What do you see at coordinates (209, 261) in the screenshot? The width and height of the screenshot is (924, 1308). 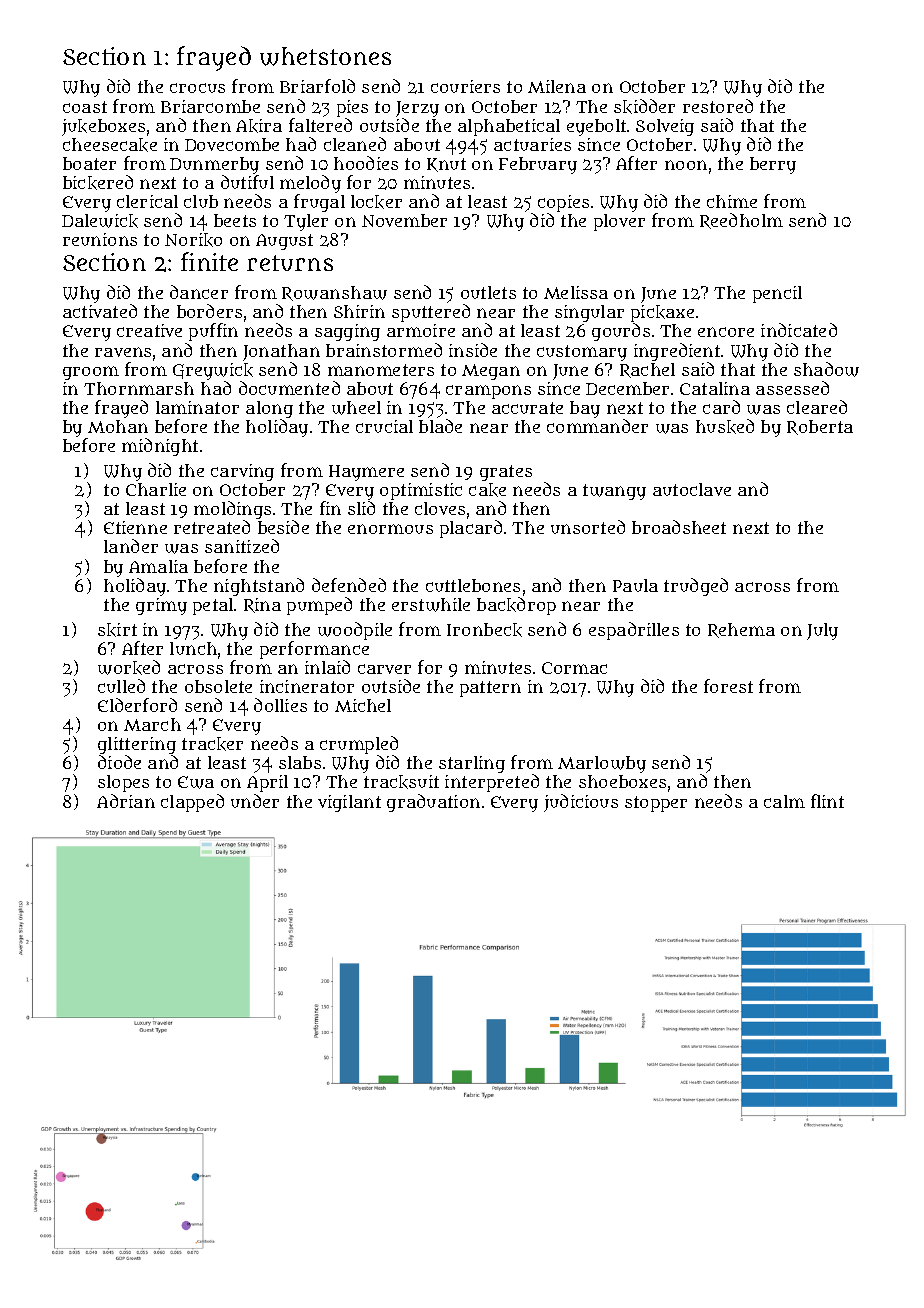 I see `finite` at bounding box center [209, 261].
